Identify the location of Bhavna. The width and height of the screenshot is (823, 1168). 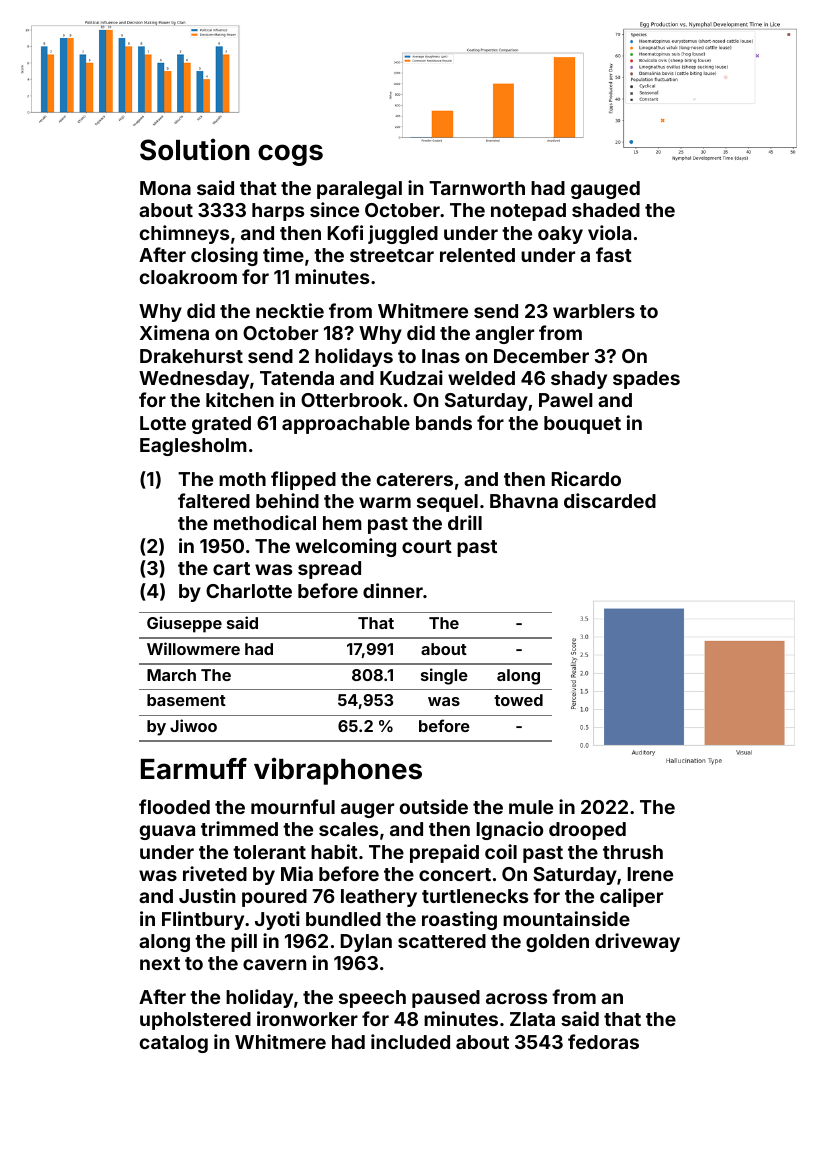
(524, 501).
